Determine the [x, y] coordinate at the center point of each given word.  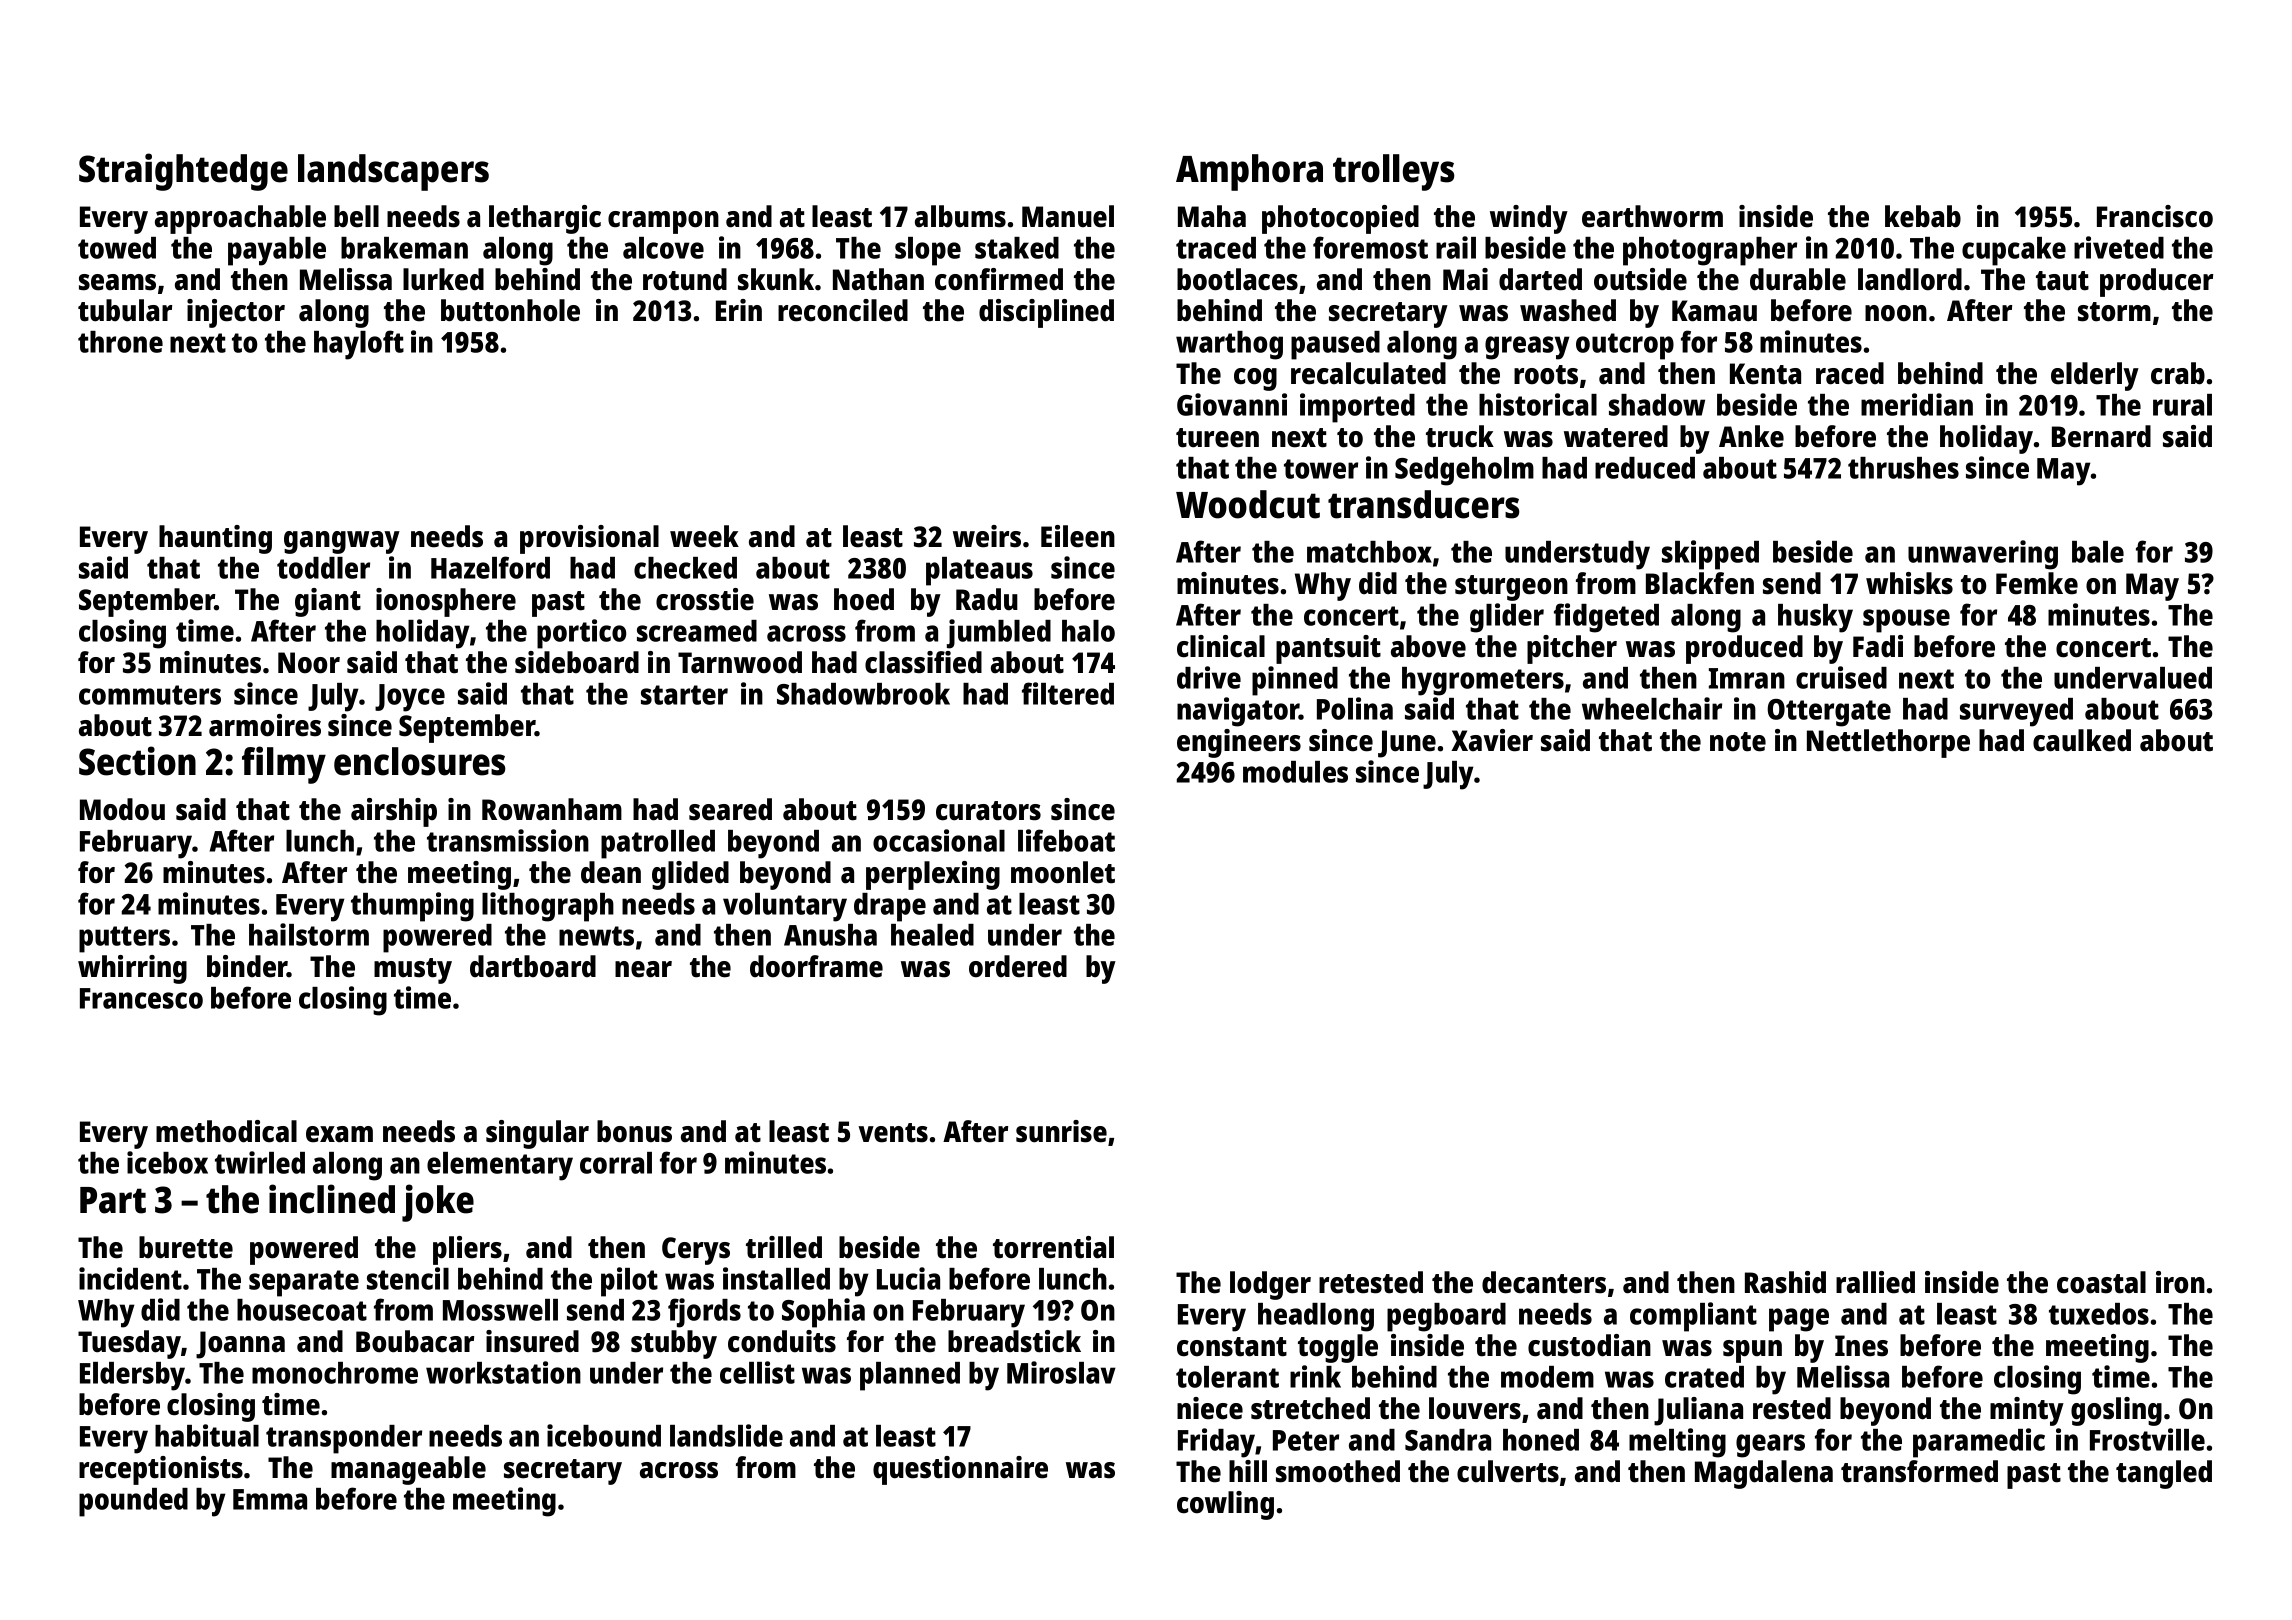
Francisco [2155, 216]
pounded [133, 1502]
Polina [1355, 708]
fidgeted [1606, 618]
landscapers [393, 172]
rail [1456, 247]
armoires [265, 725]
